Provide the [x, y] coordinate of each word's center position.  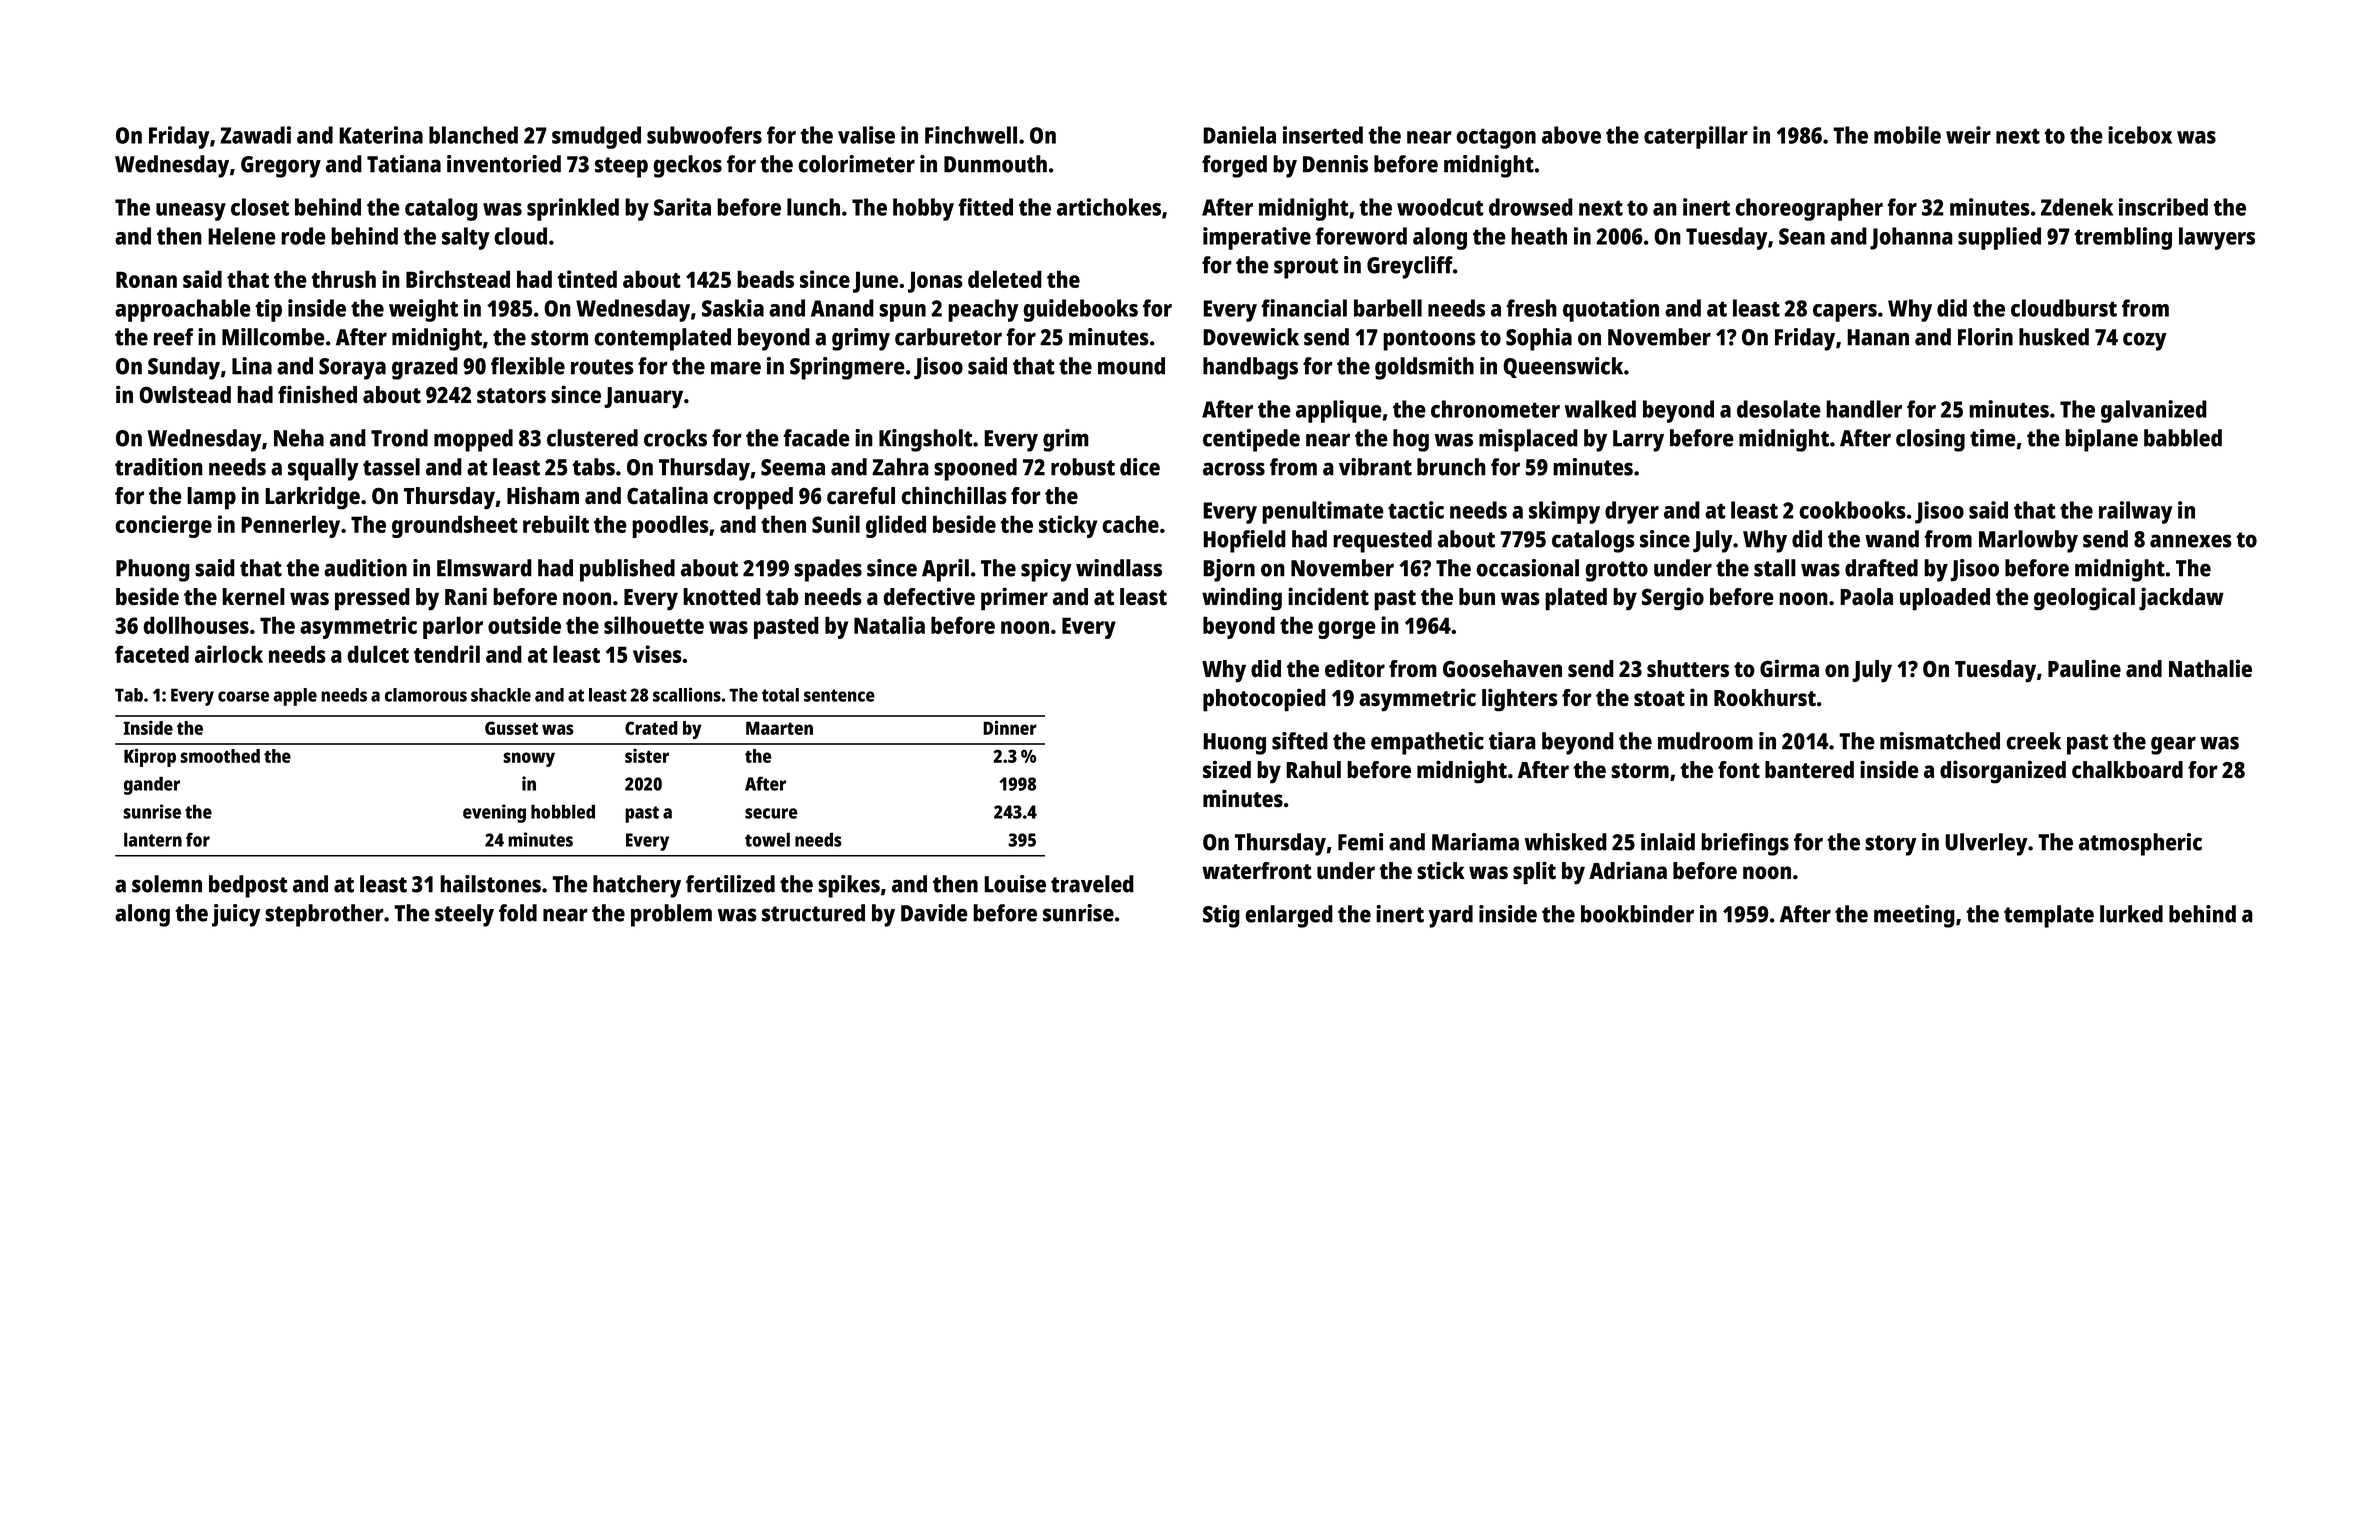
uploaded [1945, 599]
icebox [2140, 135]
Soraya [352, 369]
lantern [153, 839]
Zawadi [255, 135]
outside [524, 625]
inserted [1323, 135]
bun [1477, 597]
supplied [1999, 238]
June [875, 282]
